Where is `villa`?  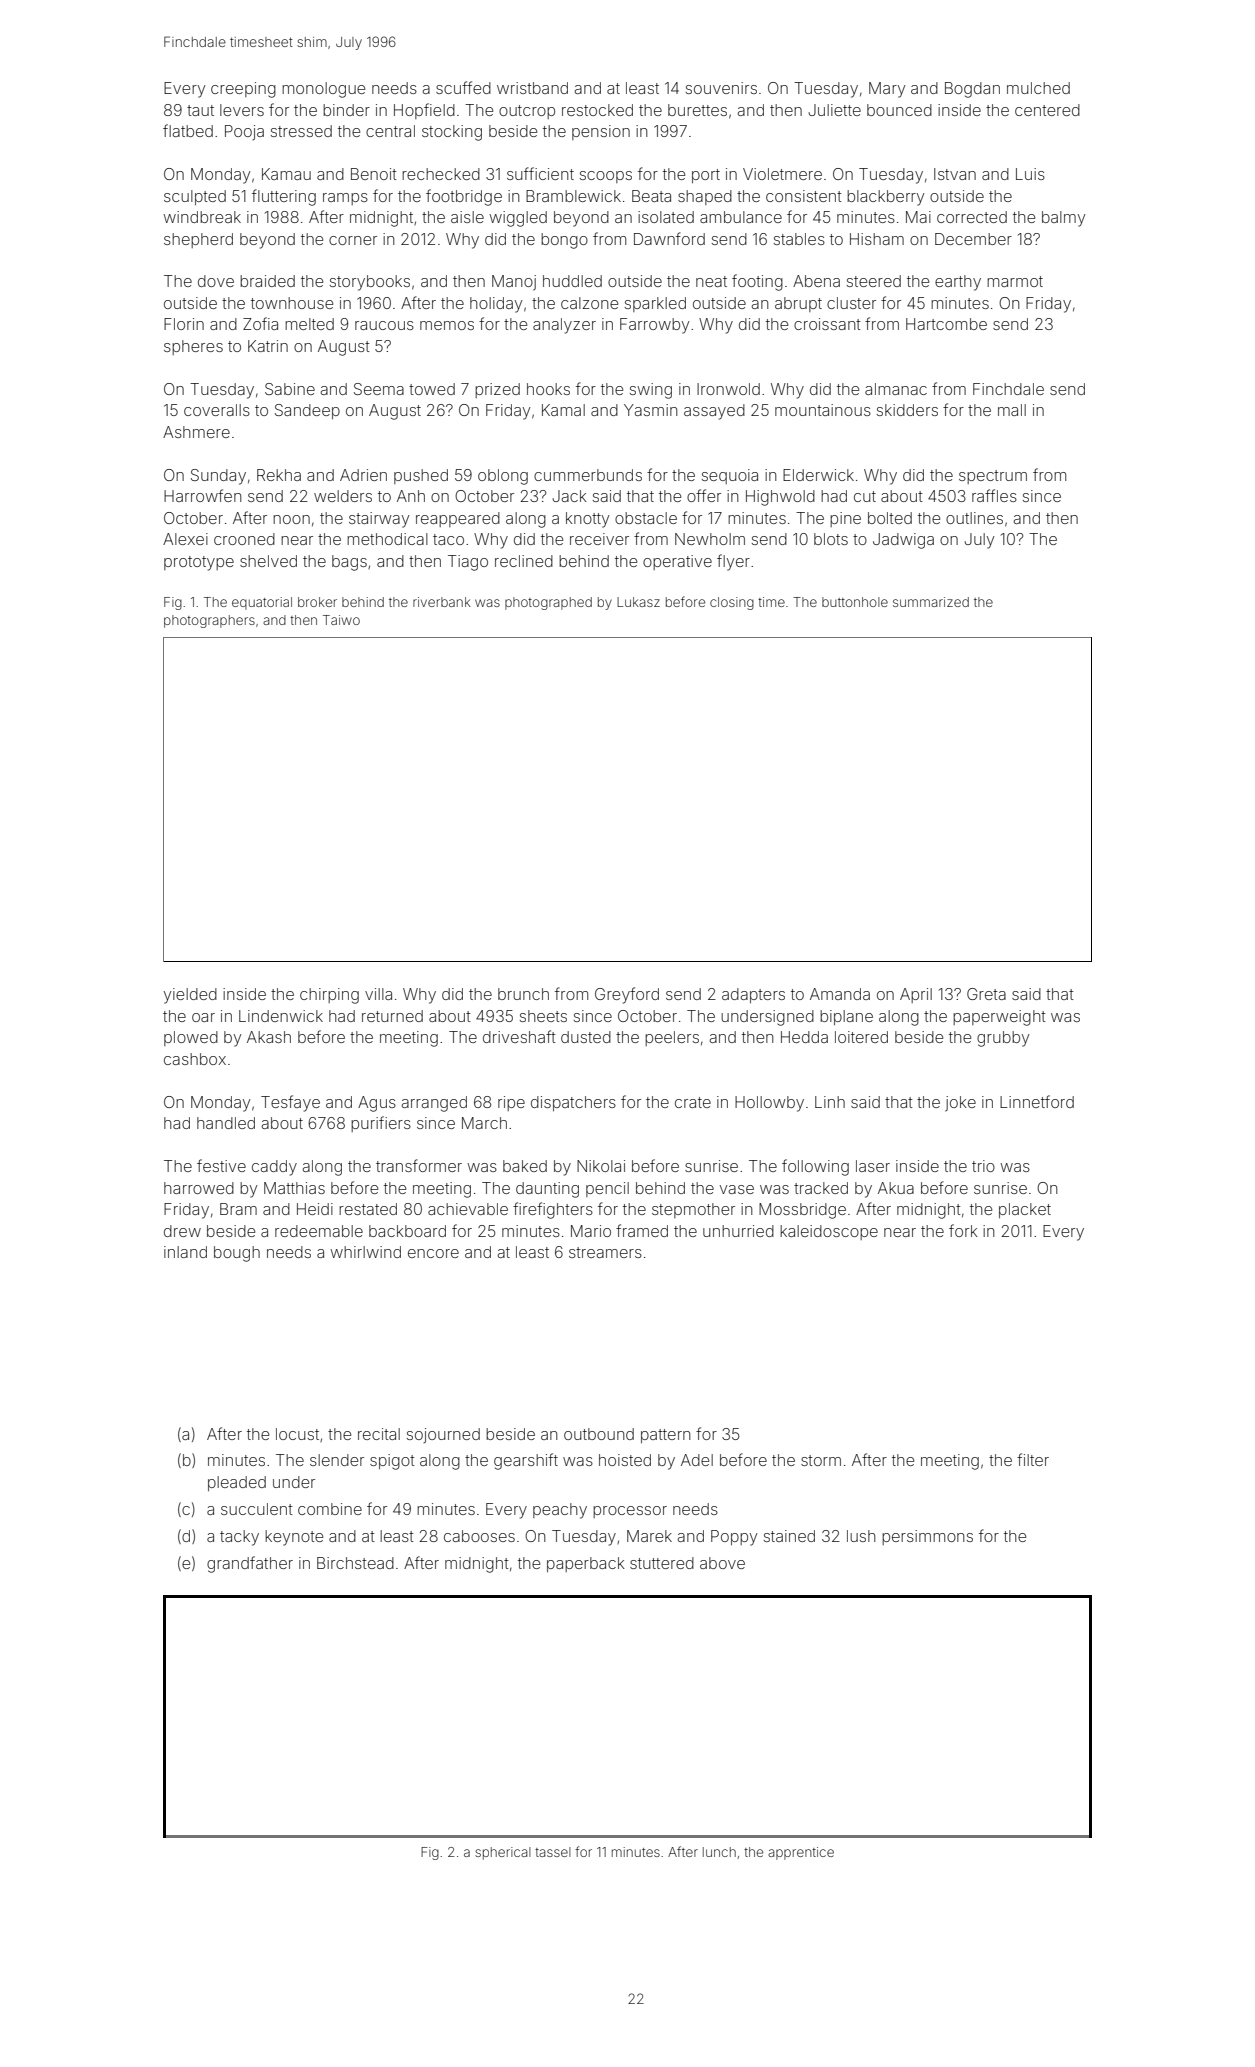
villa is located at coordinates (378, 994).
